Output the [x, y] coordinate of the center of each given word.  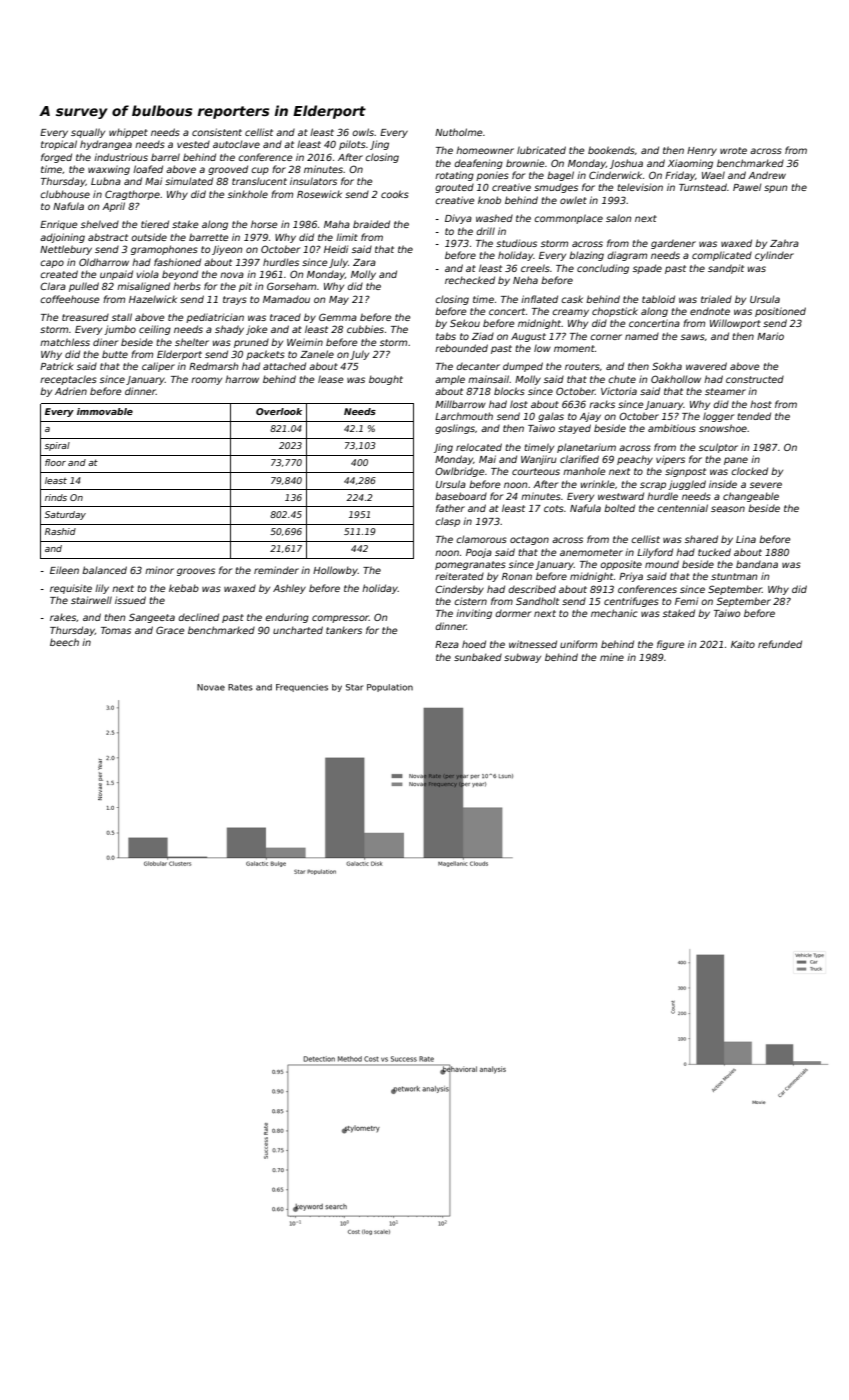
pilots [352, 145]
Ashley [289, 589]
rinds [56, 497]
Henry [702, 151]
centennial [682, 508]
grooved [228, 170]
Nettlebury [66, 250]
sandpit [726, 269]
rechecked [470, 280]
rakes [63, 617]
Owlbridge [460, 472]
